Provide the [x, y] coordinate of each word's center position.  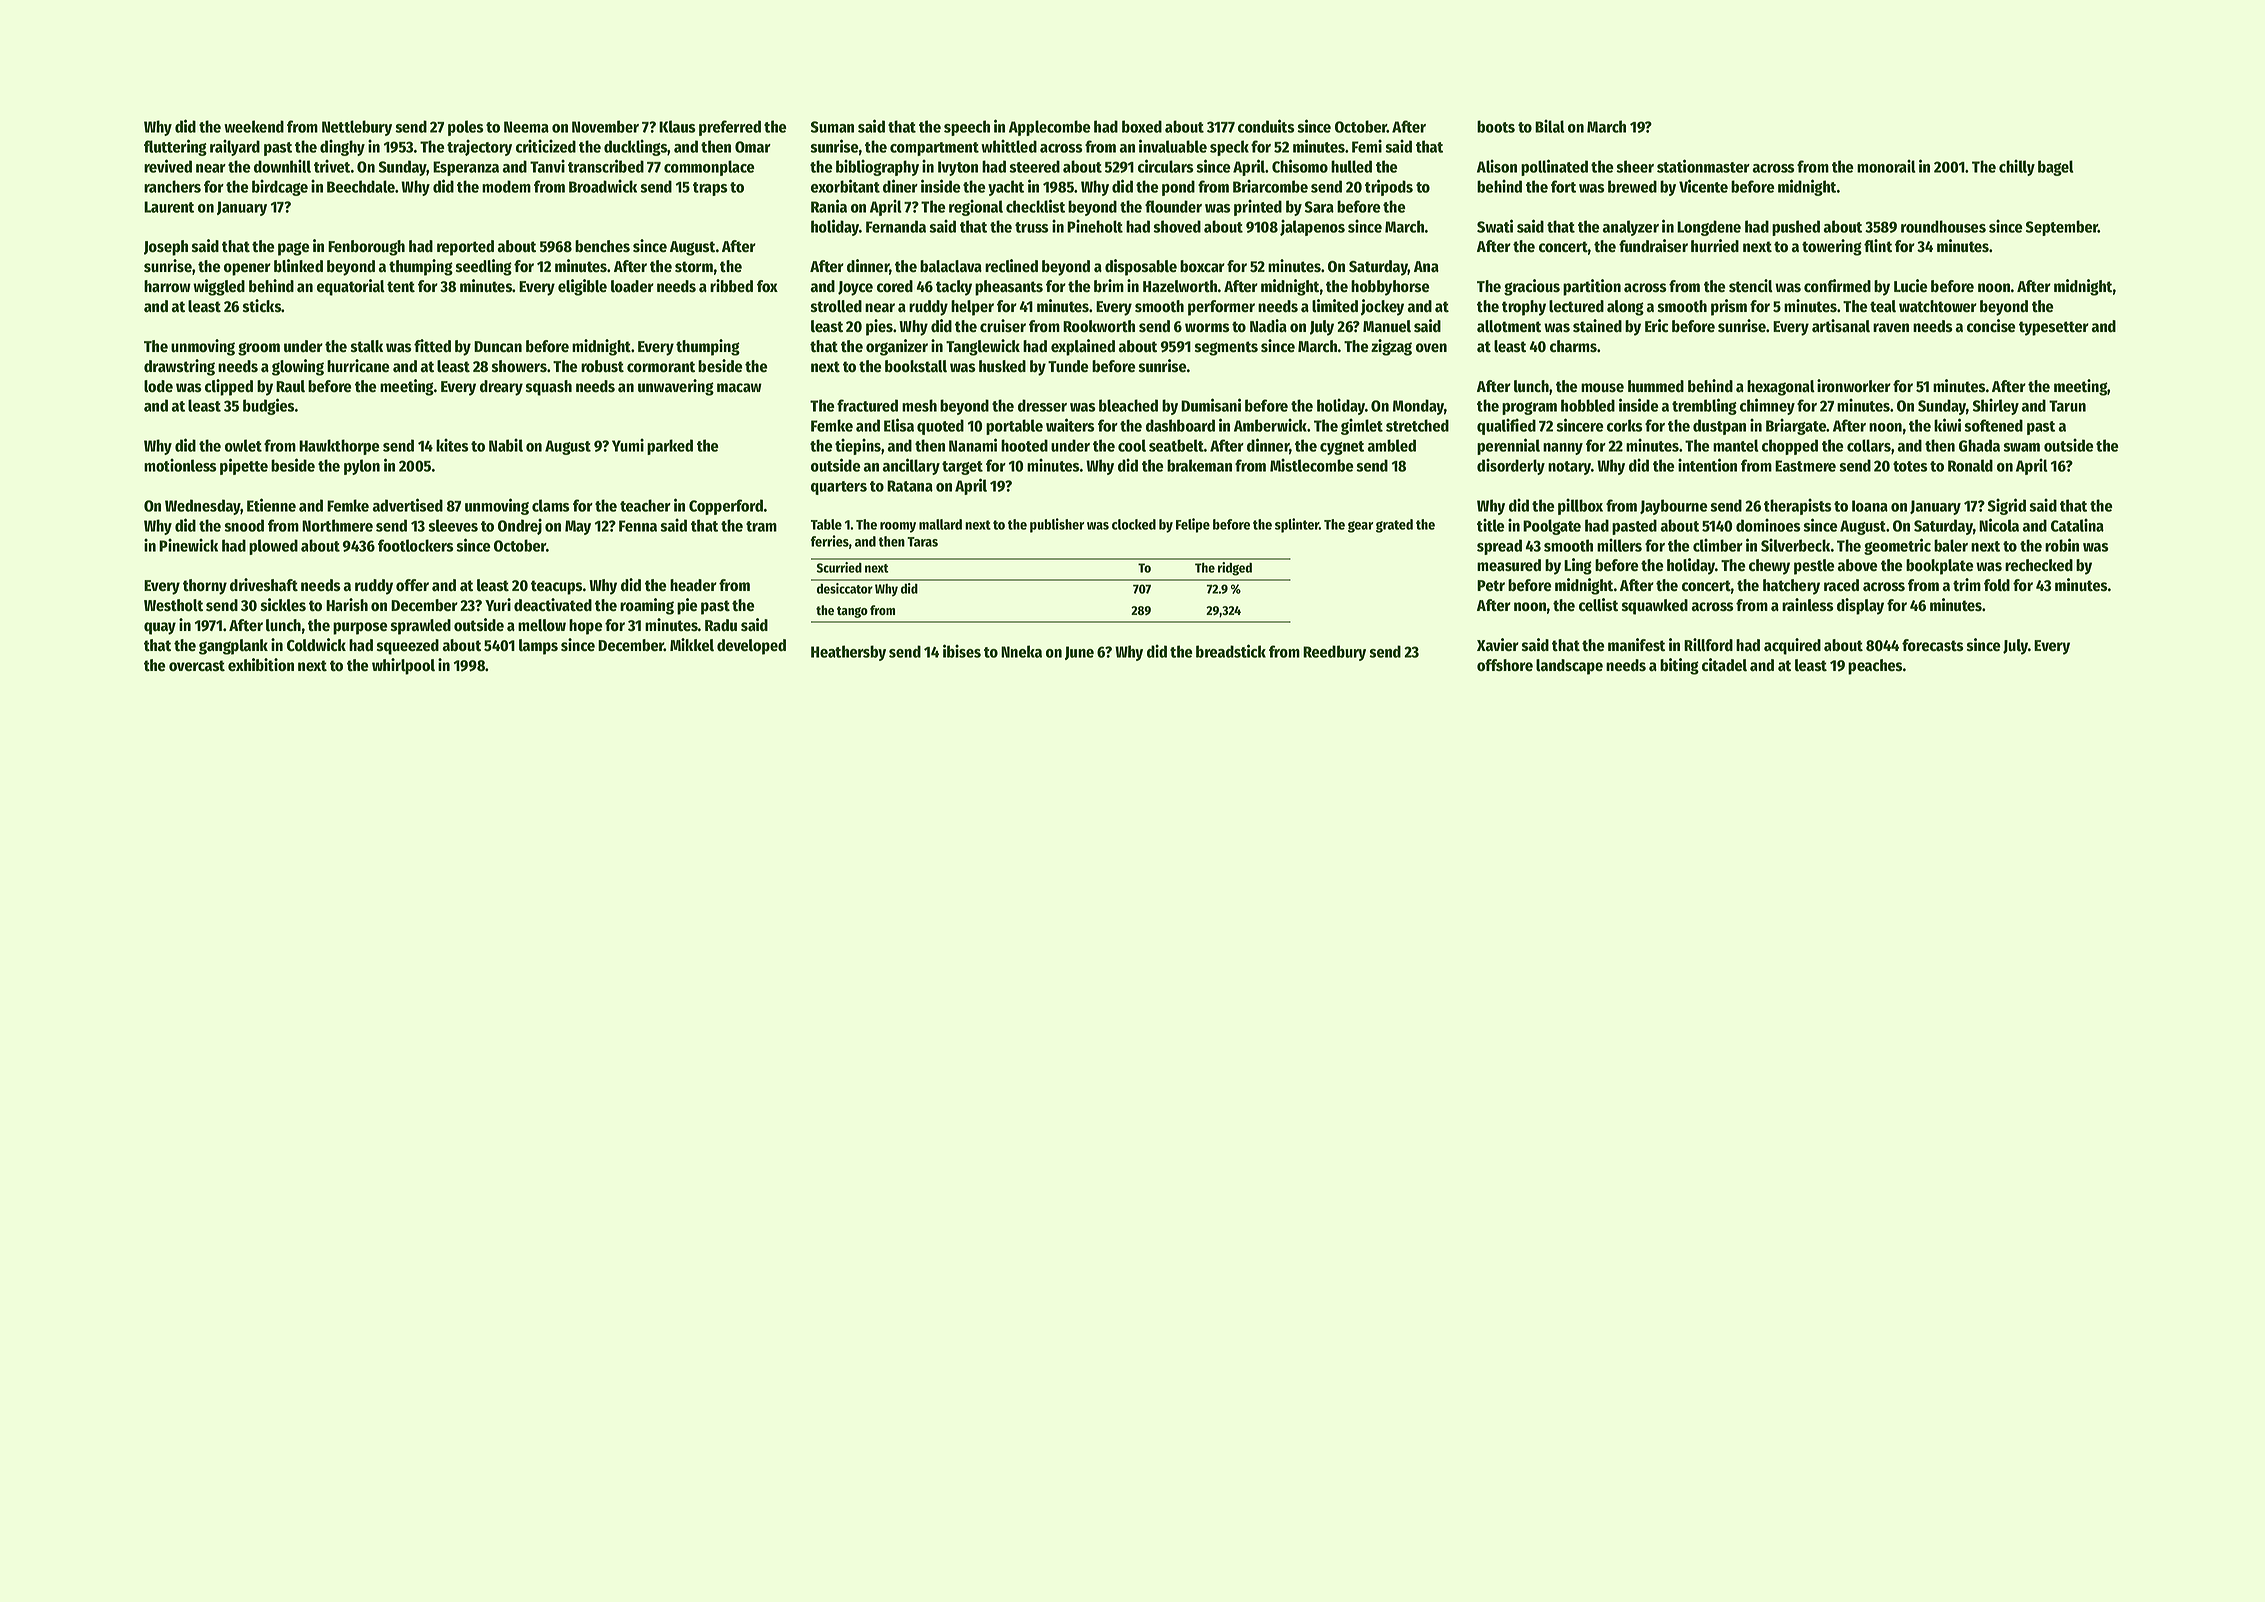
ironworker [1854, 386]
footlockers [415, 545]
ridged [1235, 569]
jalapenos [1312, 227]
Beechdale [361, 186]
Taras [922, 542]
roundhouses [1943, 226]
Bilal [1550, 126]
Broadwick [603, 186]
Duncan [498, 347]
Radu [721, 625]
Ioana [1870, 506]
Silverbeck [1795, 545]
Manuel [1387, 326]
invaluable [1173, 146]
